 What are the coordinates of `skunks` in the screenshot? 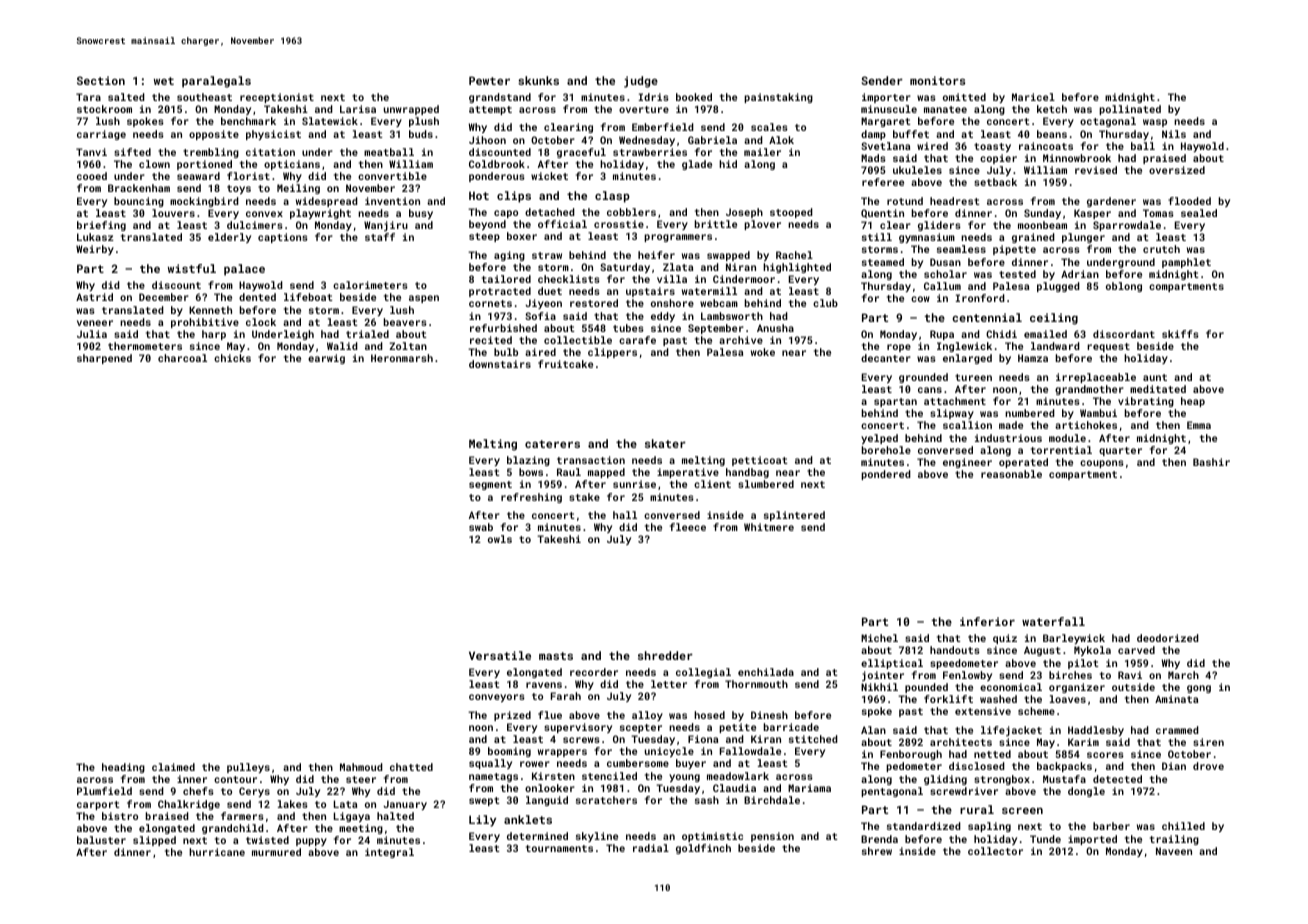 It's located at (538, 80).
